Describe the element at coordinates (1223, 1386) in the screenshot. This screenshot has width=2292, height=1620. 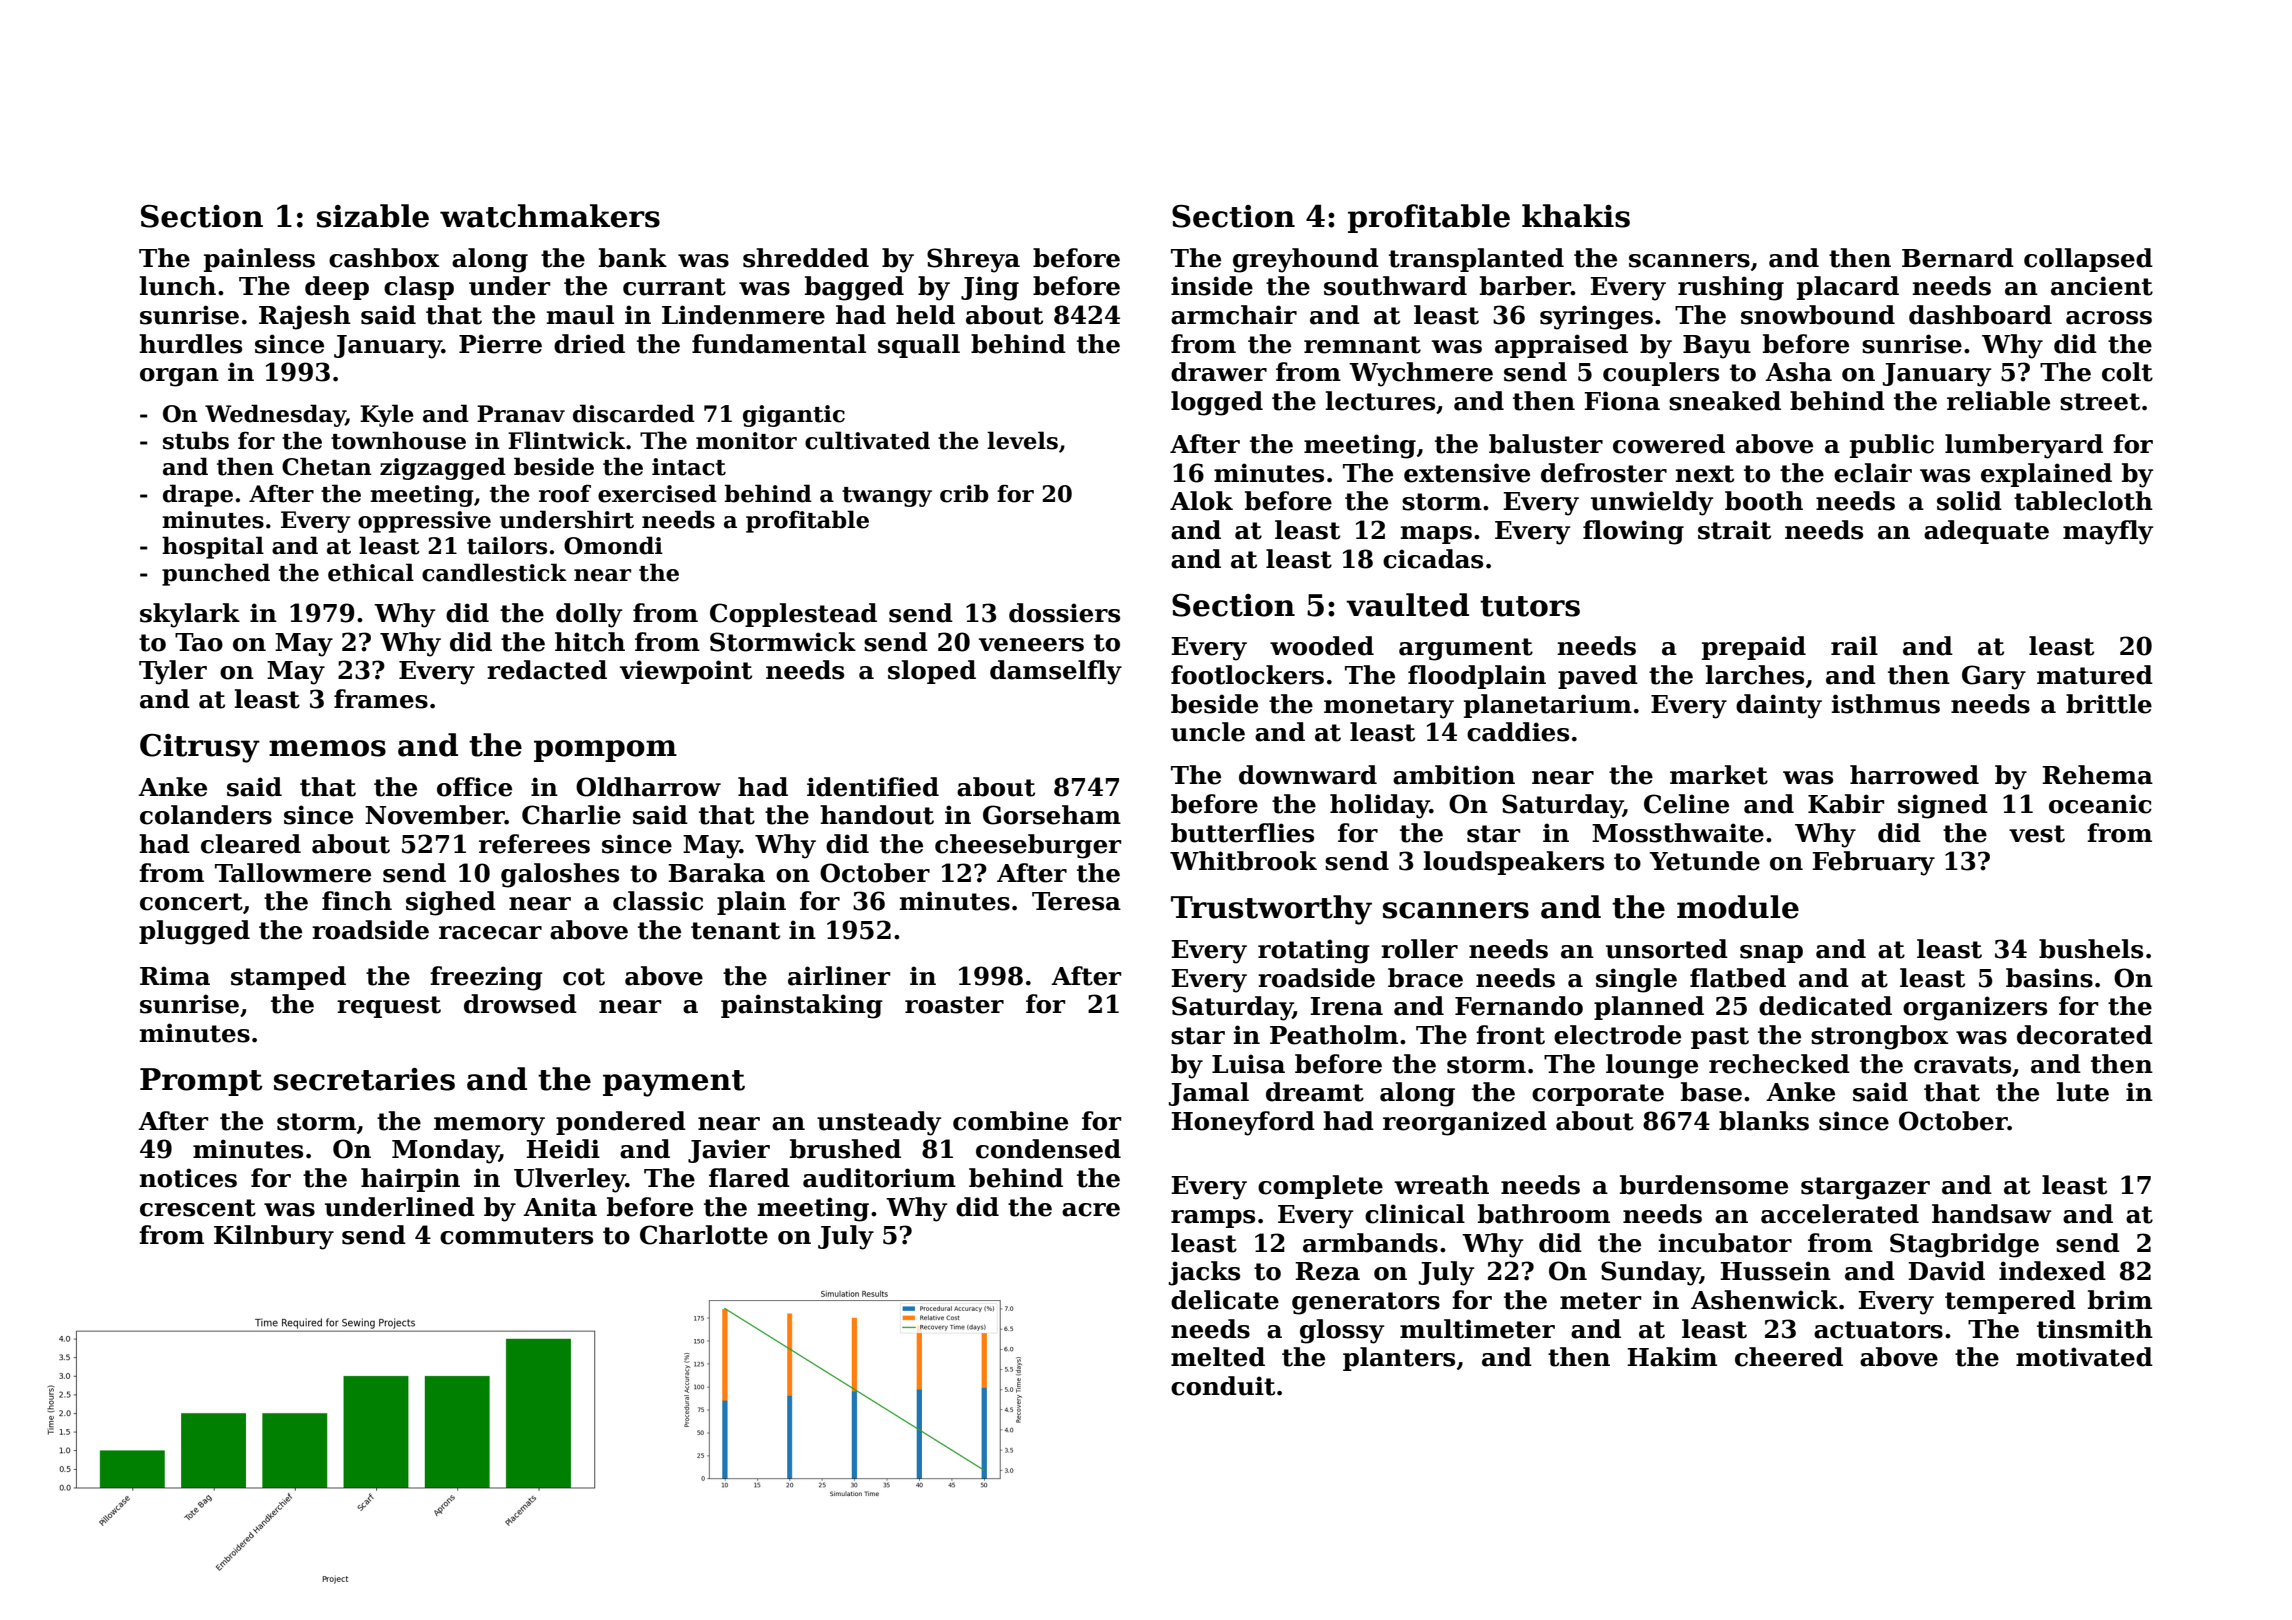
I see `conduit` at that location.
